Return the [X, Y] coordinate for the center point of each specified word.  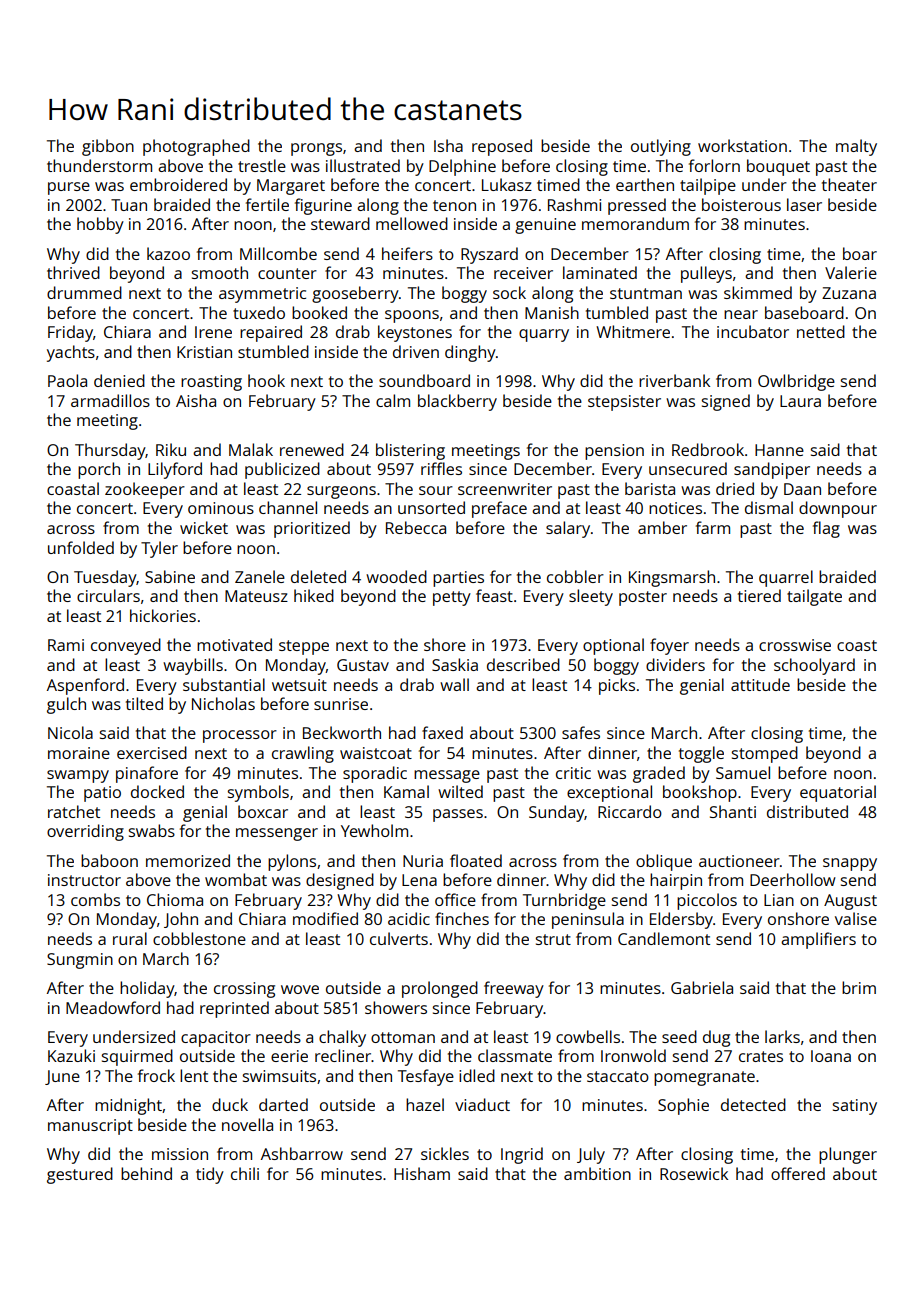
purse [69, 188]
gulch [66, 705]
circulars [108, 595]
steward [340, 223]
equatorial [838, 793]
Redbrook [708, 449]
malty [856, 147]
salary [568, 529]
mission [180, 1154]
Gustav [363, 665]
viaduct [482, 1104]
